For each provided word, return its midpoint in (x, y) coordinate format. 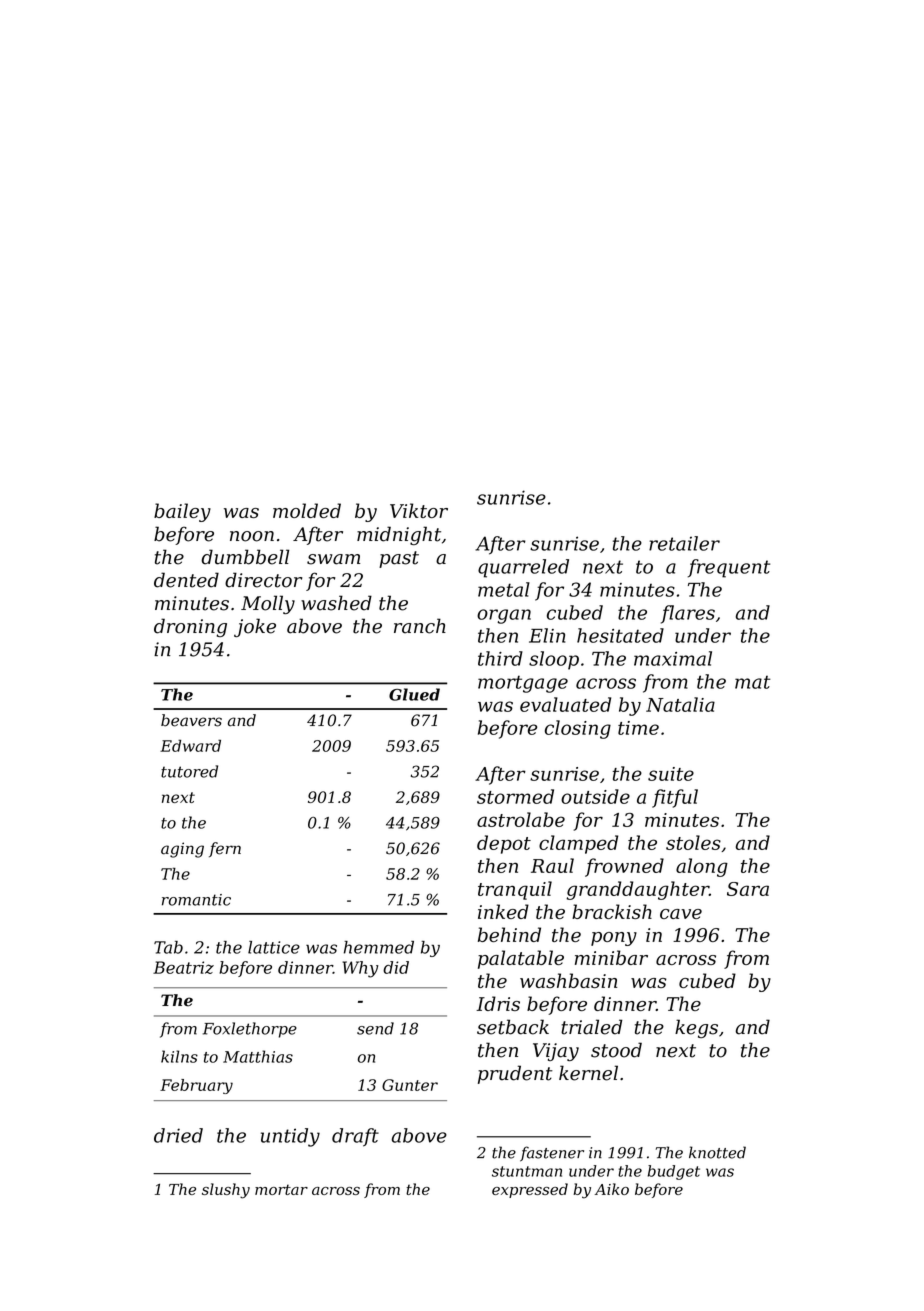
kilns (179, 1056)
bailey (182, 512)
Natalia (680, 704)
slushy (226, 1191)
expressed (530, 1190)
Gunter (410, 1085)
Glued (414, 694)
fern (225, 849)
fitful (675, 798)
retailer (684, 543)
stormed (515, 796)
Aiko (612, 1189)
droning (190, 627)
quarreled (523, 568)
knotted (717, 1152)
